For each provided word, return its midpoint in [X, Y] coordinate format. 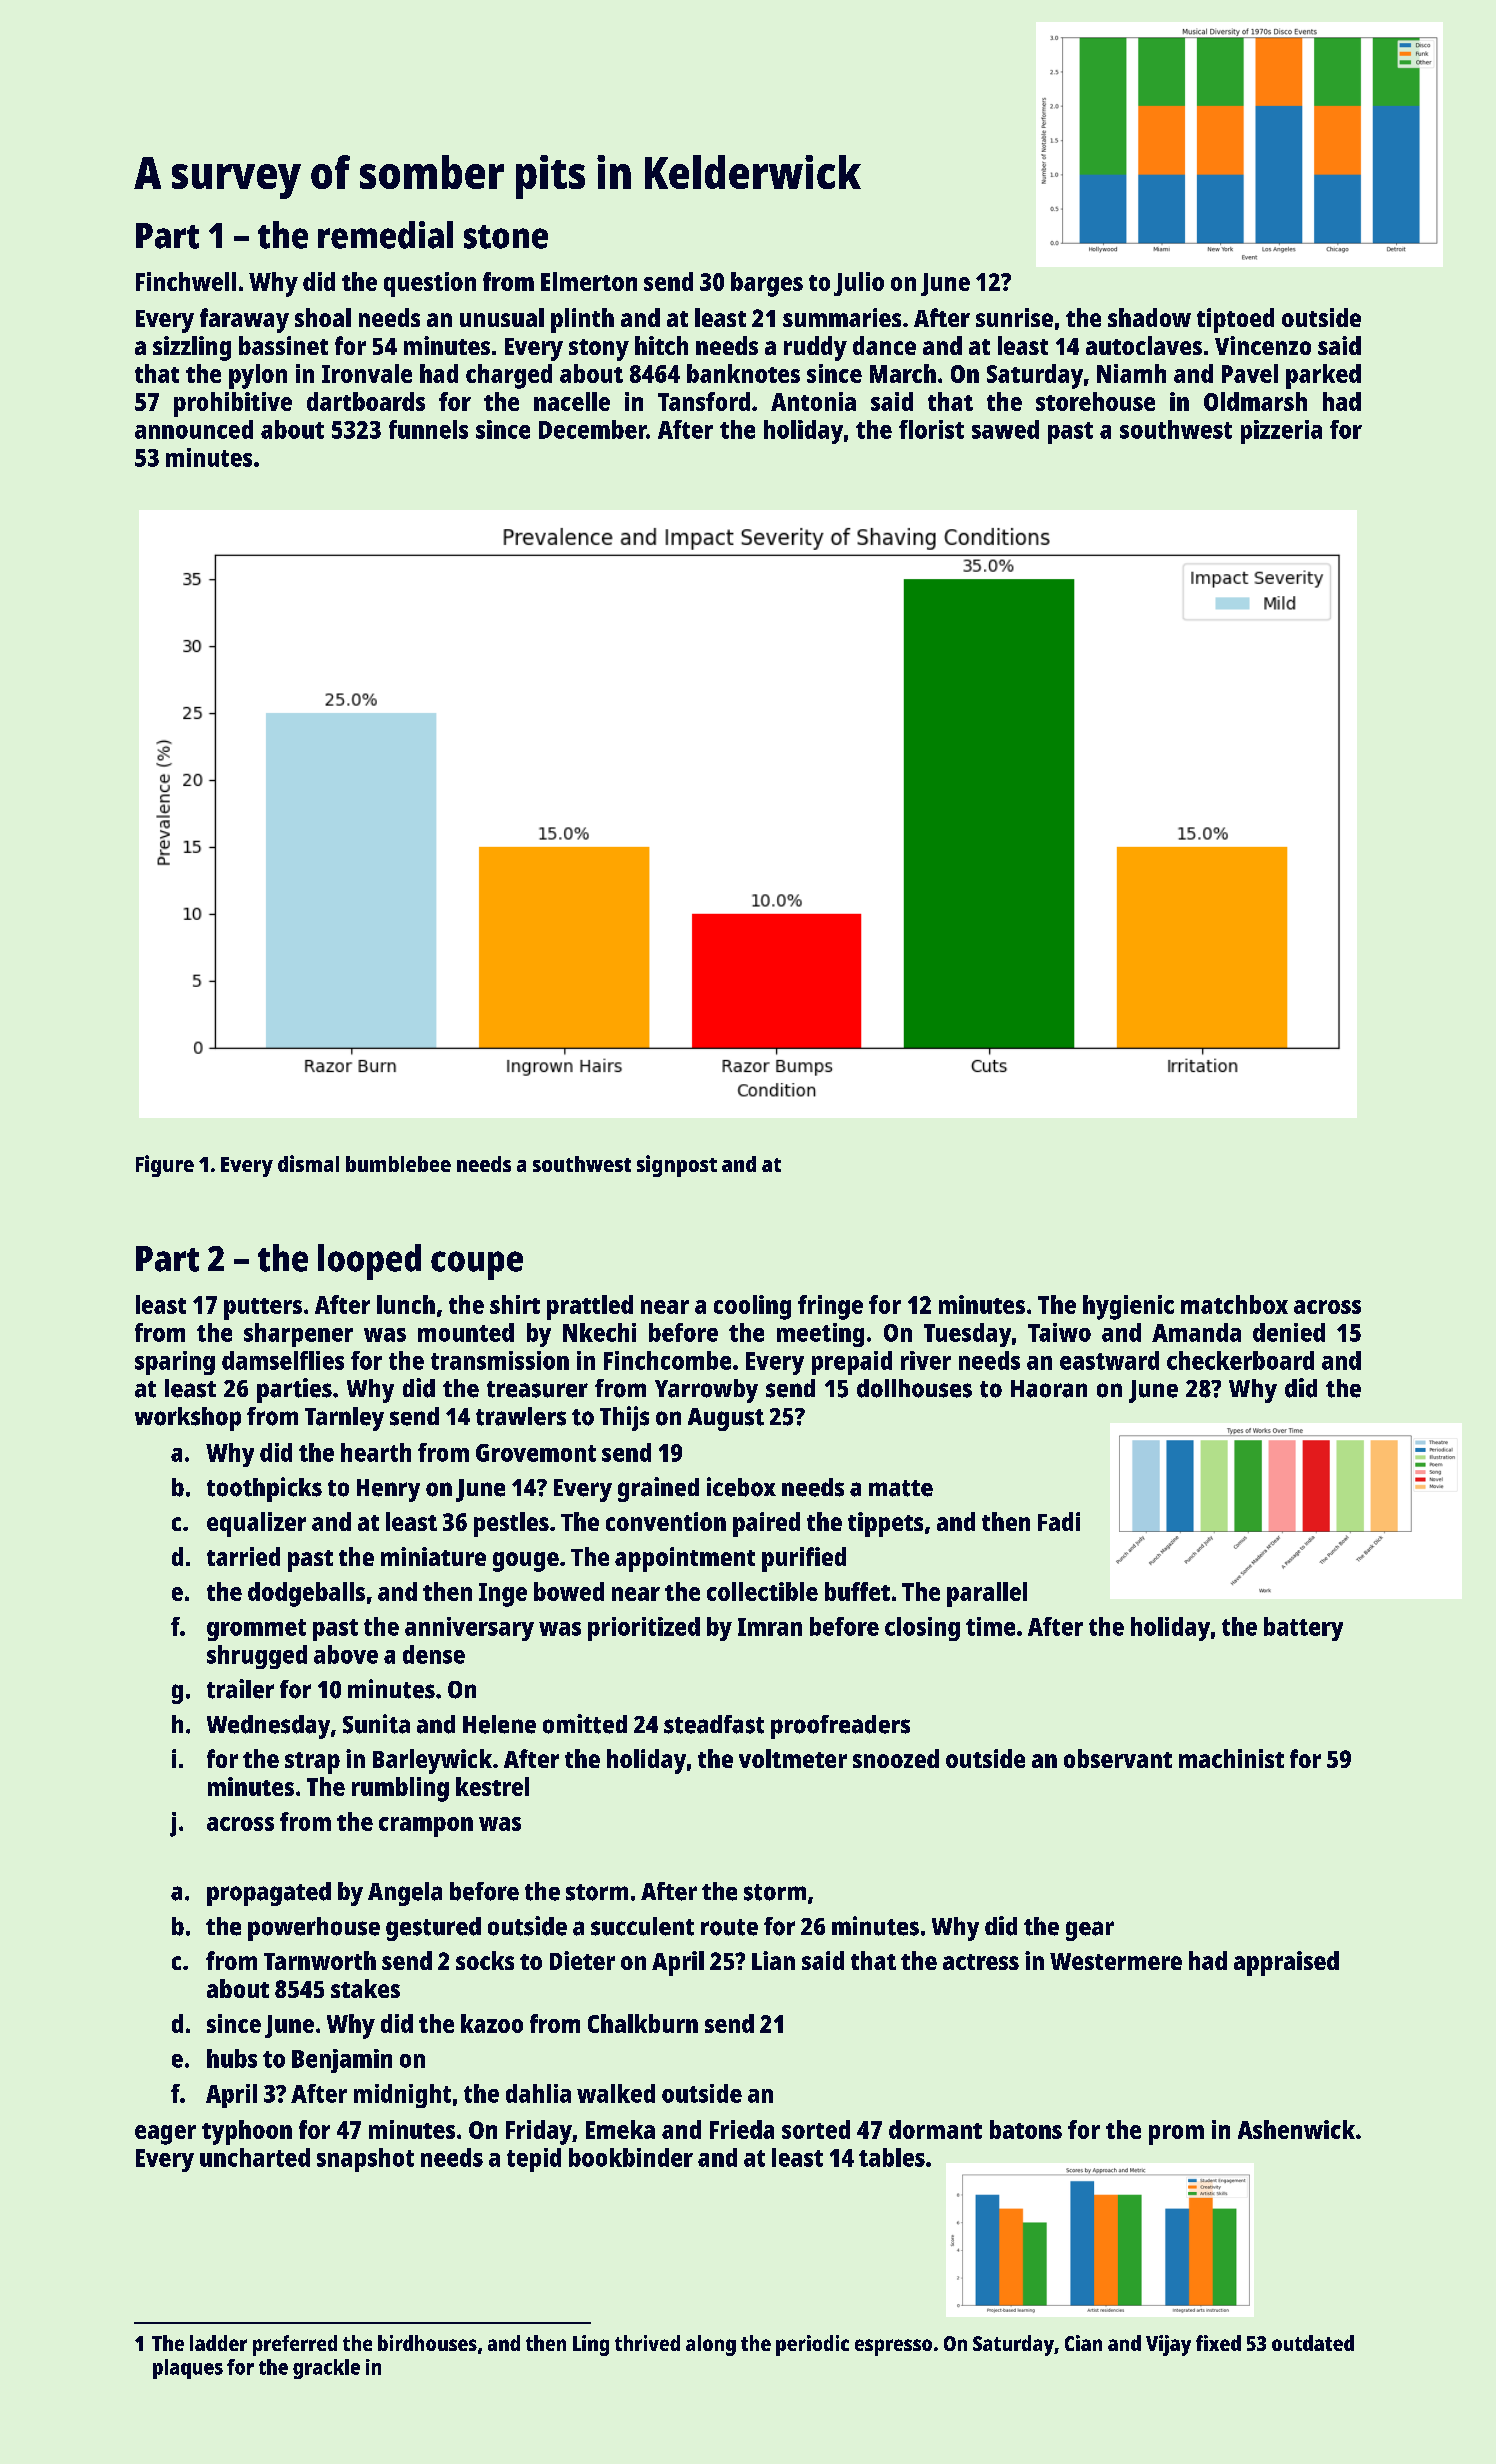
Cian [1083, 2343]
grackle [326, 2369]
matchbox [1234, 1304]
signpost [677, 1166]
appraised [1286, 1963]
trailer [240, 1689]
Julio [859, 284]
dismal [308, 1163]
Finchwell [186, 281]
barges [767, 284]
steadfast [714, 1724]
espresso [893, 2347]
